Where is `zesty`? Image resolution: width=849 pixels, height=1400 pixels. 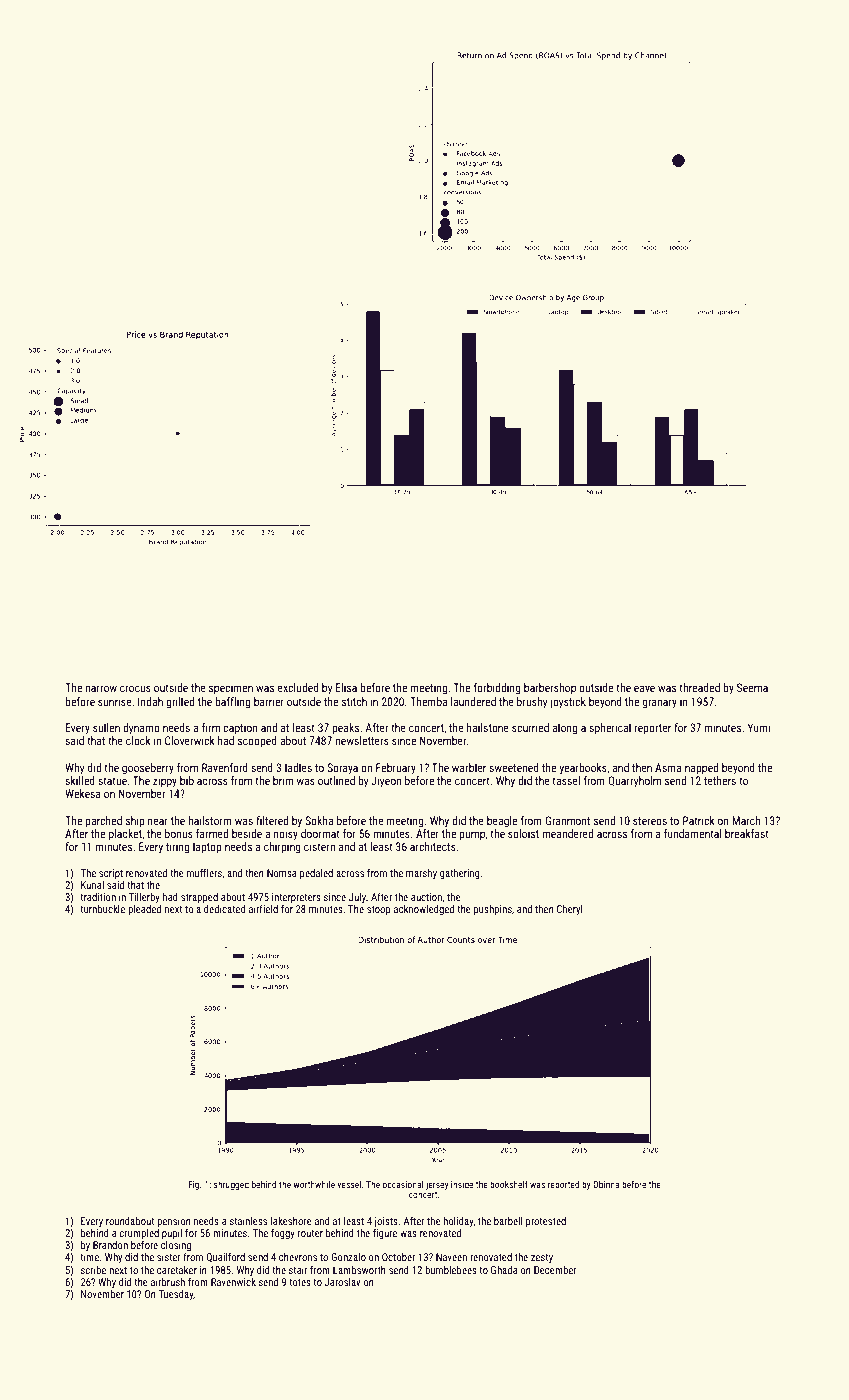
zesty is located at coordinates (542, 1258).
